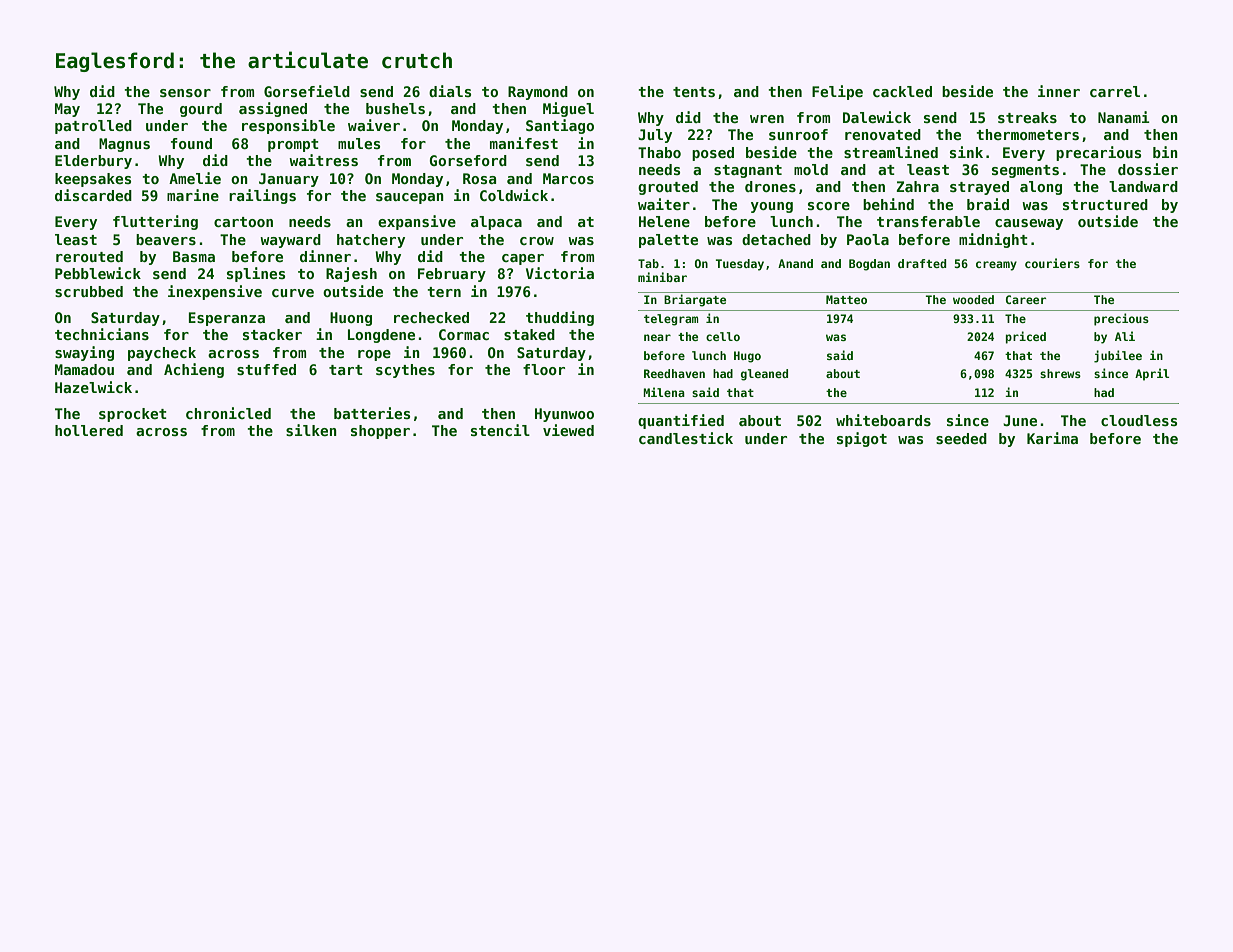 The height and width of the document is (952, 1233). I want to click on gleaned, so click(764, 375).
